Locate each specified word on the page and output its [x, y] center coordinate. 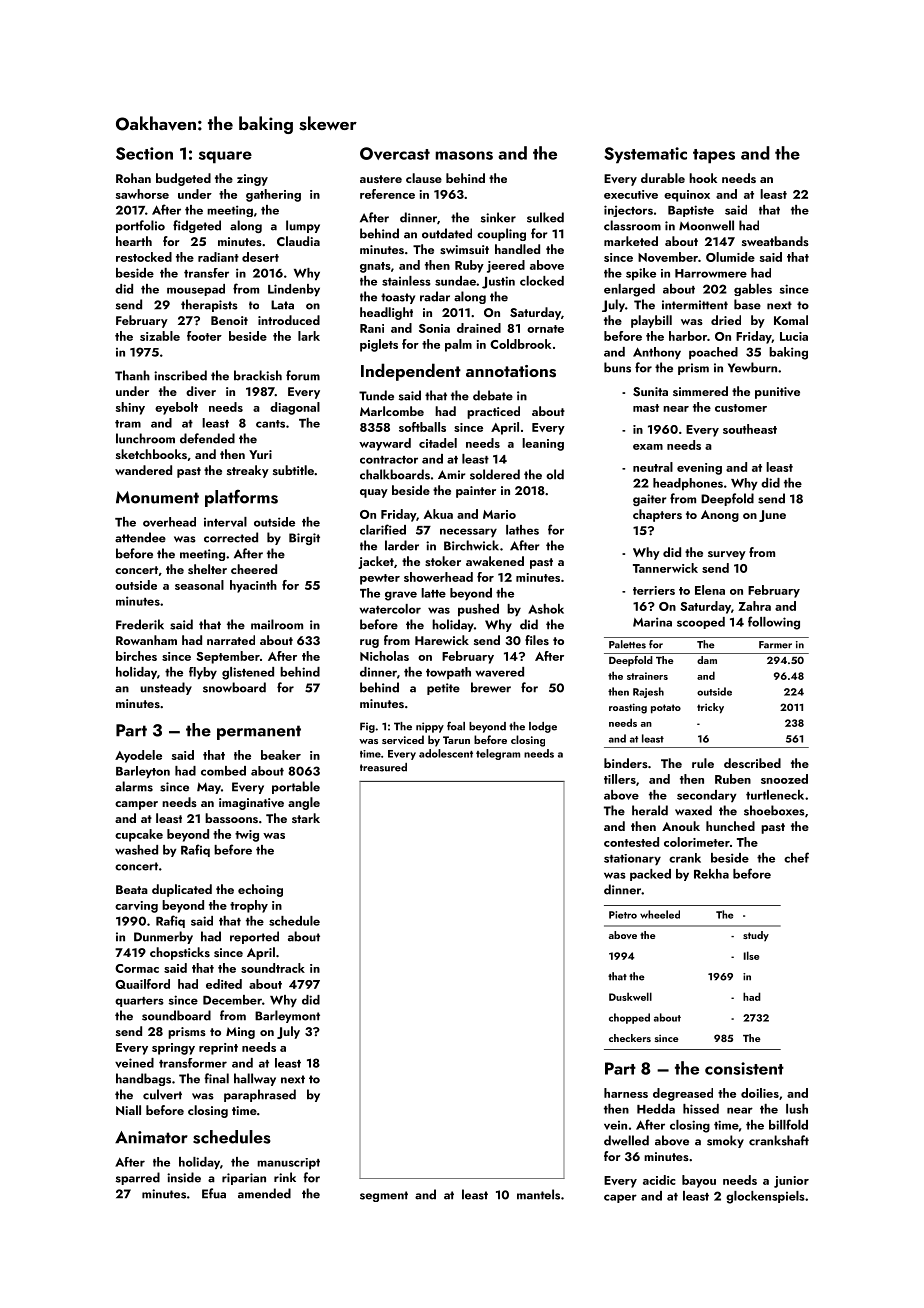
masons [464, 155]
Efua [214, 1193]
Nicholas [384, 656]
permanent [259, 732]
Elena [710, 590]
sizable [160, 336]
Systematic [645, 155]
